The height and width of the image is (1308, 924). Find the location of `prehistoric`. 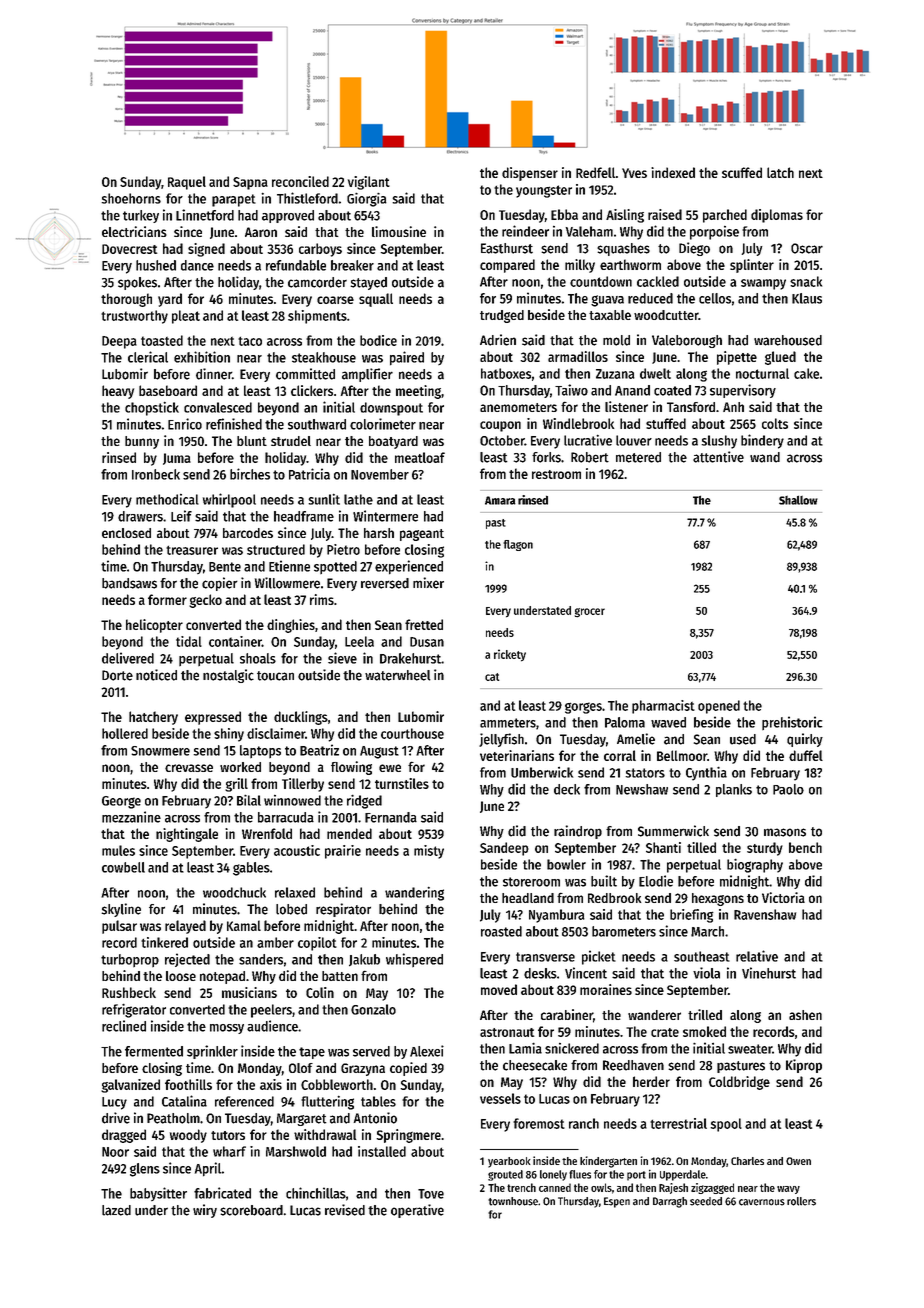

prehistoric is located at coordinates (792, 723).
